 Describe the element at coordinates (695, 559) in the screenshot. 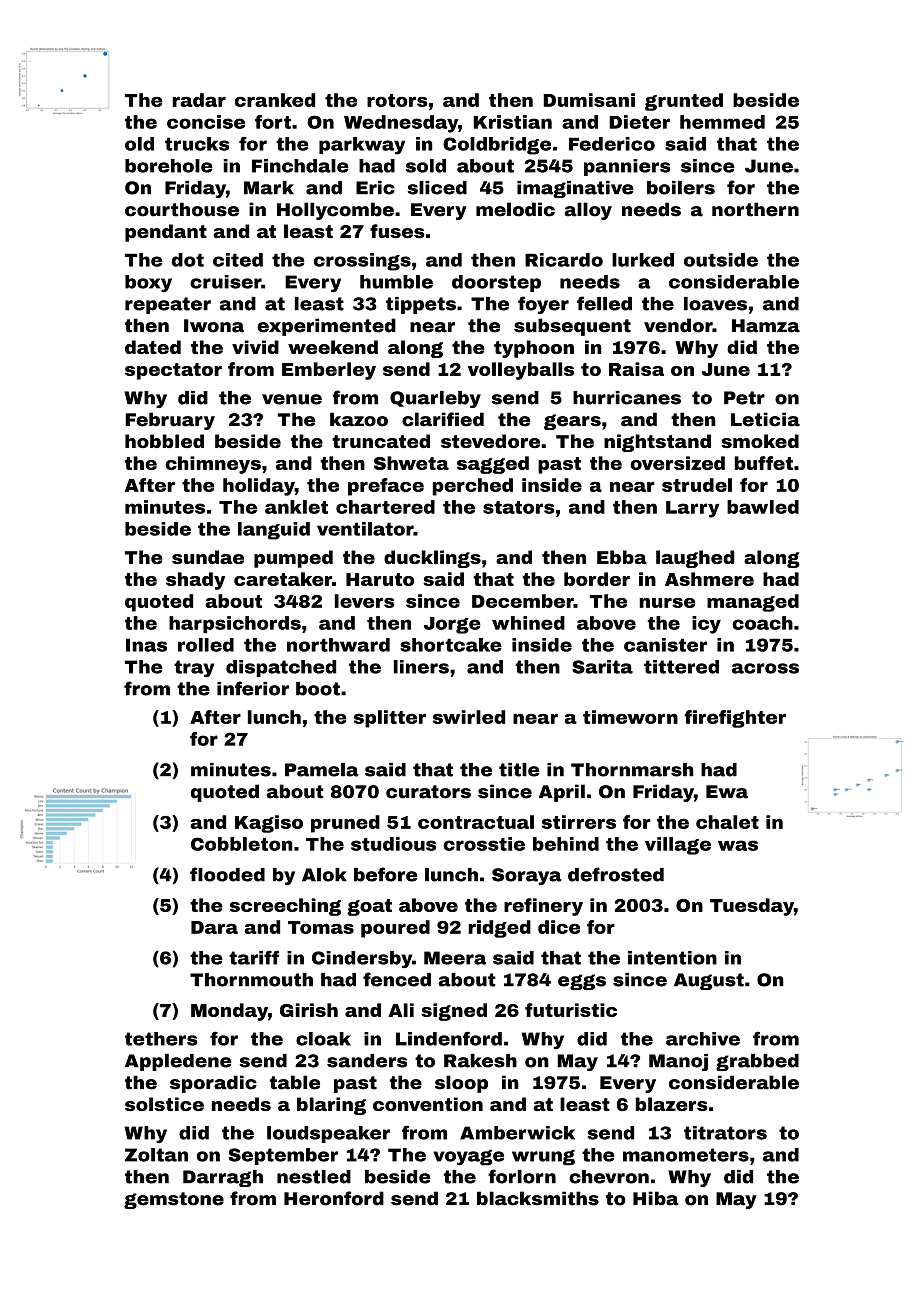

I see `laughed` at that location.
